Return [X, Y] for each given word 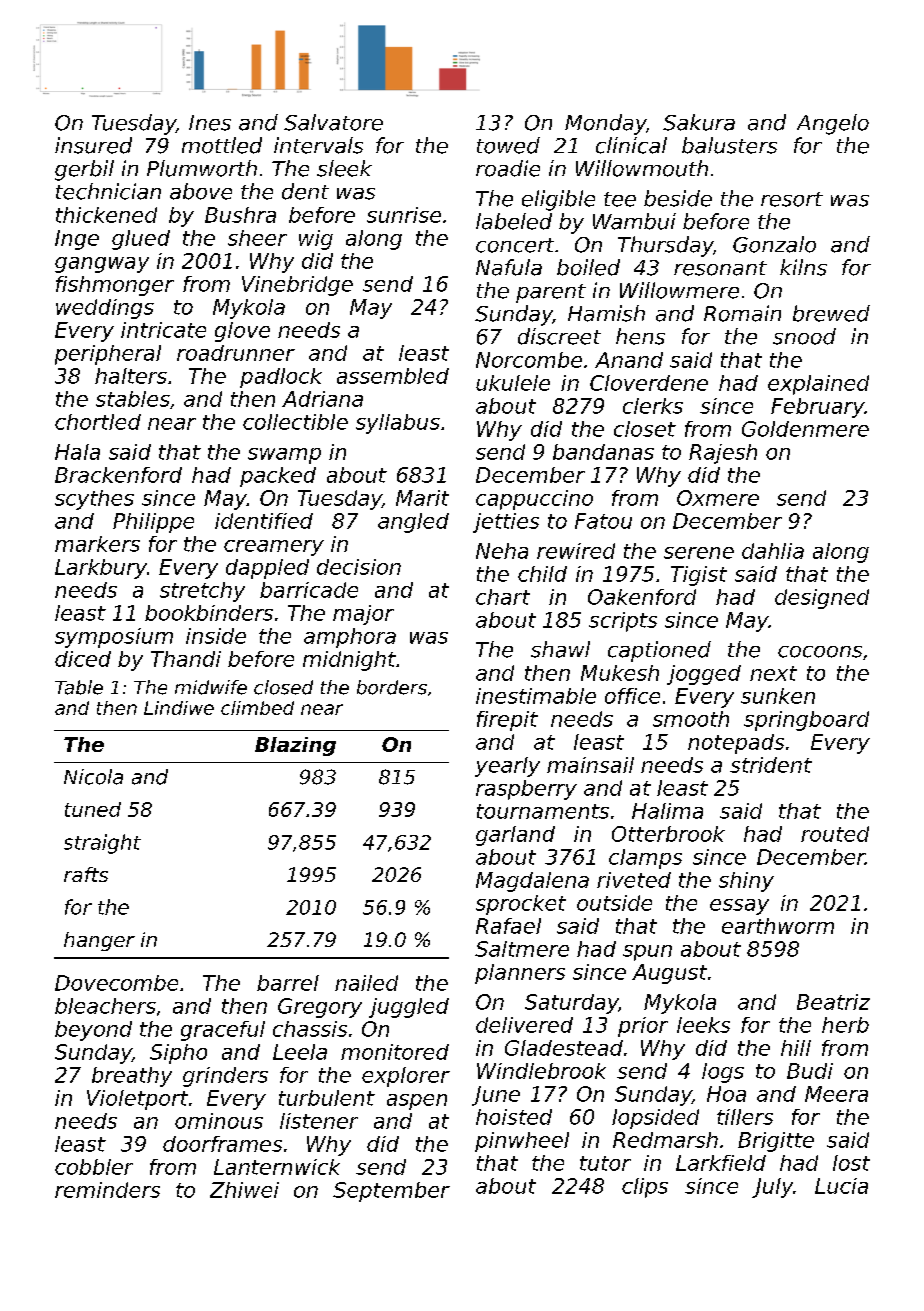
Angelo [833, 124]
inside [216, 636]
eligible [558, 200]
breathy [132, 1077]
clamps [645, 859]
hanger [99, 941]
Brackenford [118, 475]
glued [141, 240]
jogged [704, 675]
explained [818, 385]
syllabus [398, 424]
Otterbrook [668, 834]
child [542, 574]
